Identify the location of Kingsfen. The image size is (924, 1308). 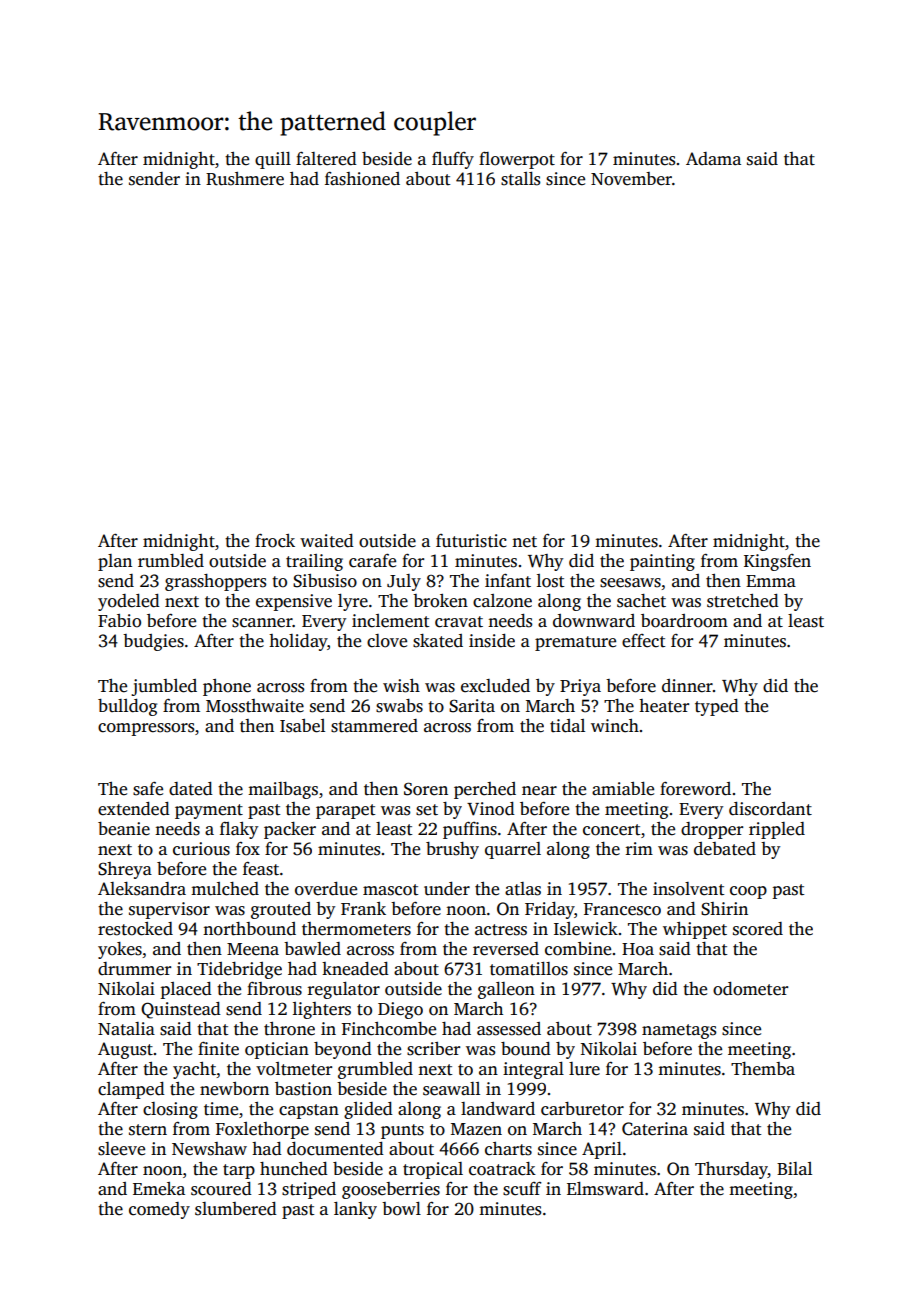
(777, 562).
